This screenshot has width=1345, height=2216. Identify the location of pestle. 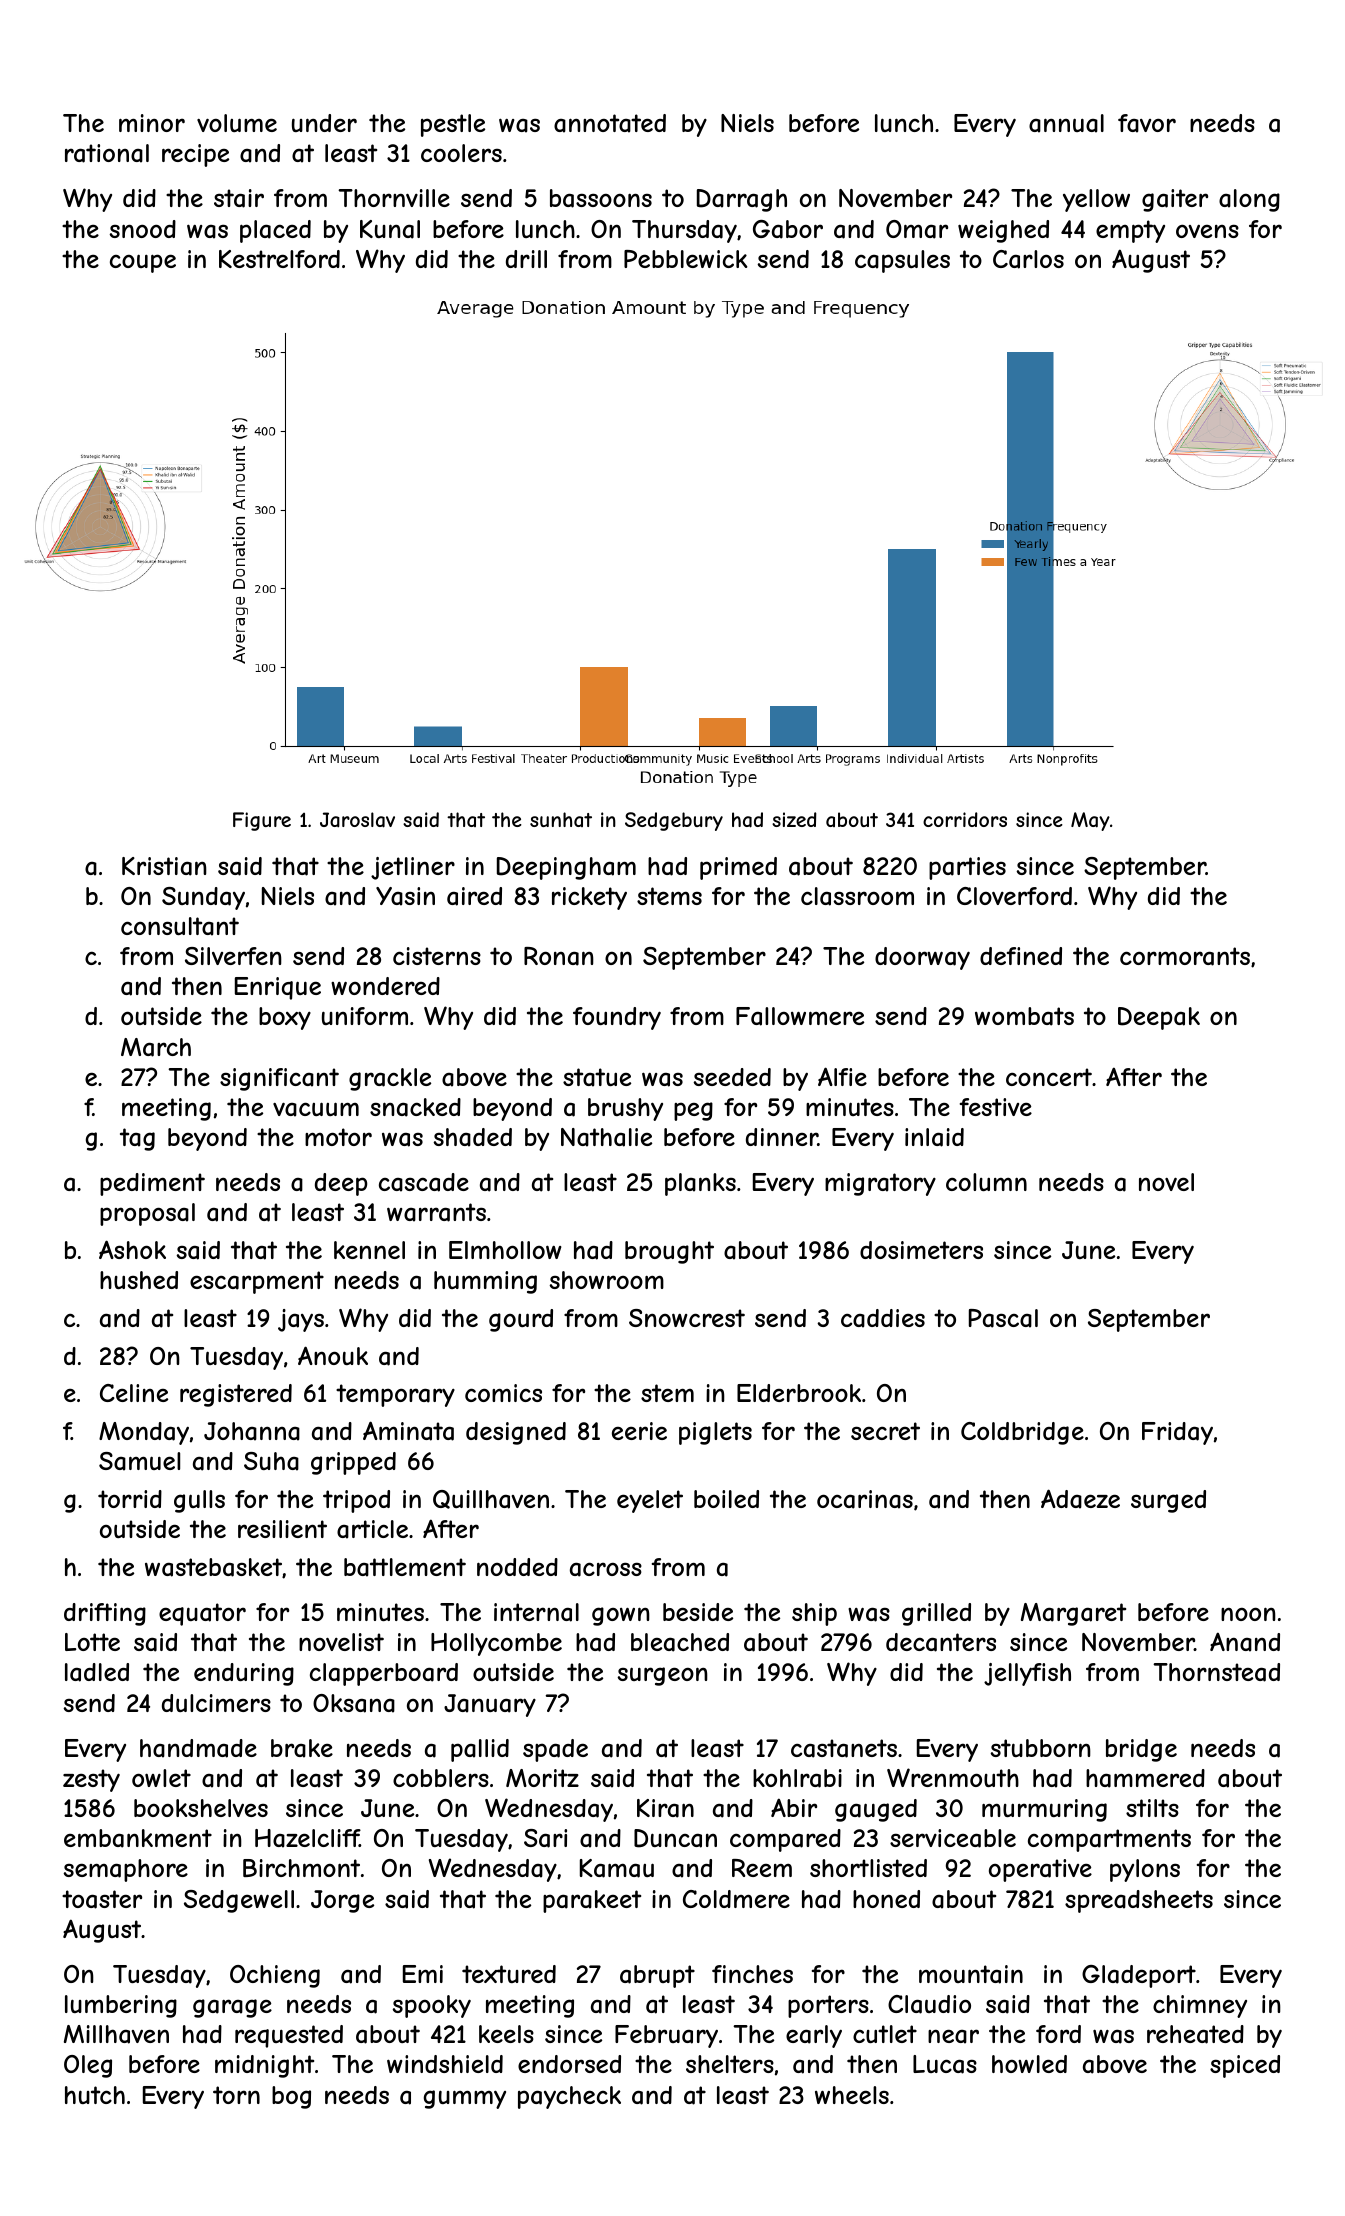
(453, 125).
